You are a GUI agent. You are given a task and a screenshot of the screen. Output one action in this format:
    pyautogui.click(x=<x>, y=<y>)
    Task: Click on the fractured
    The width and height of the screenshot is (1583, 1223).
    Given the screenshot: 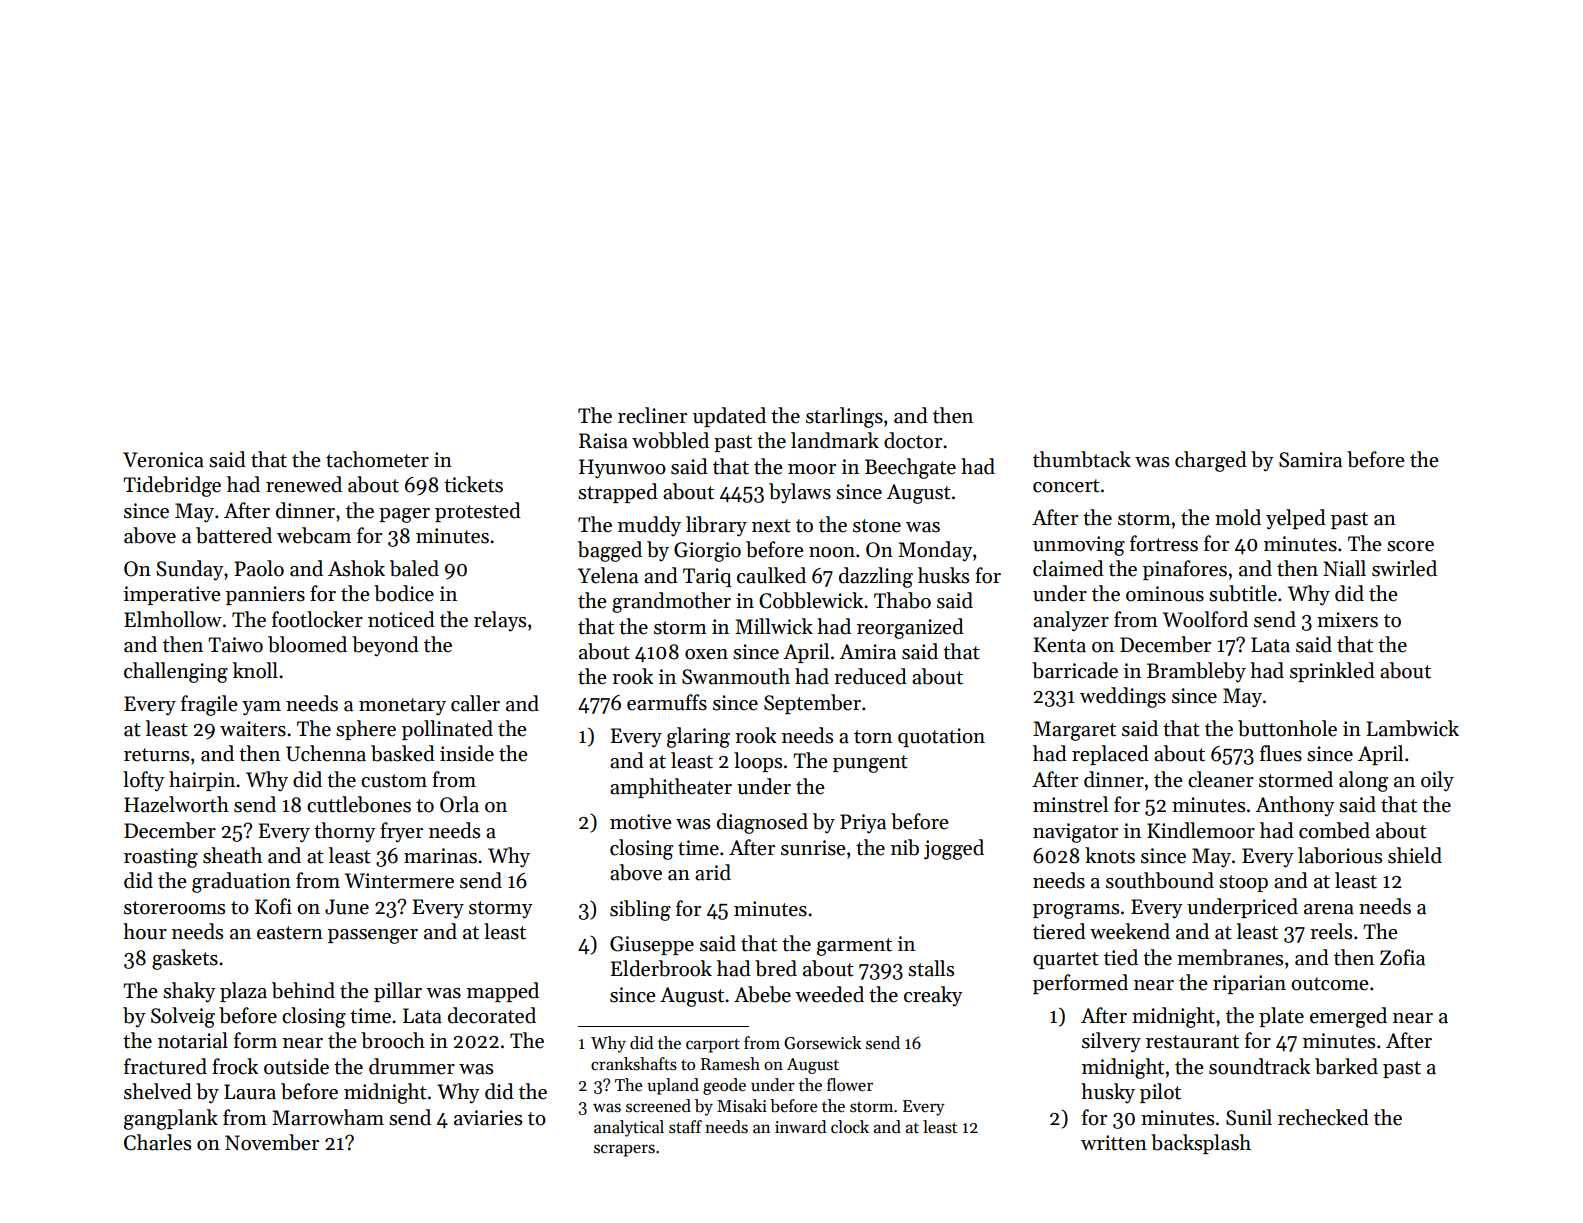 What is the action you would take?
    pyautogui.click(x=165, y=1066)
